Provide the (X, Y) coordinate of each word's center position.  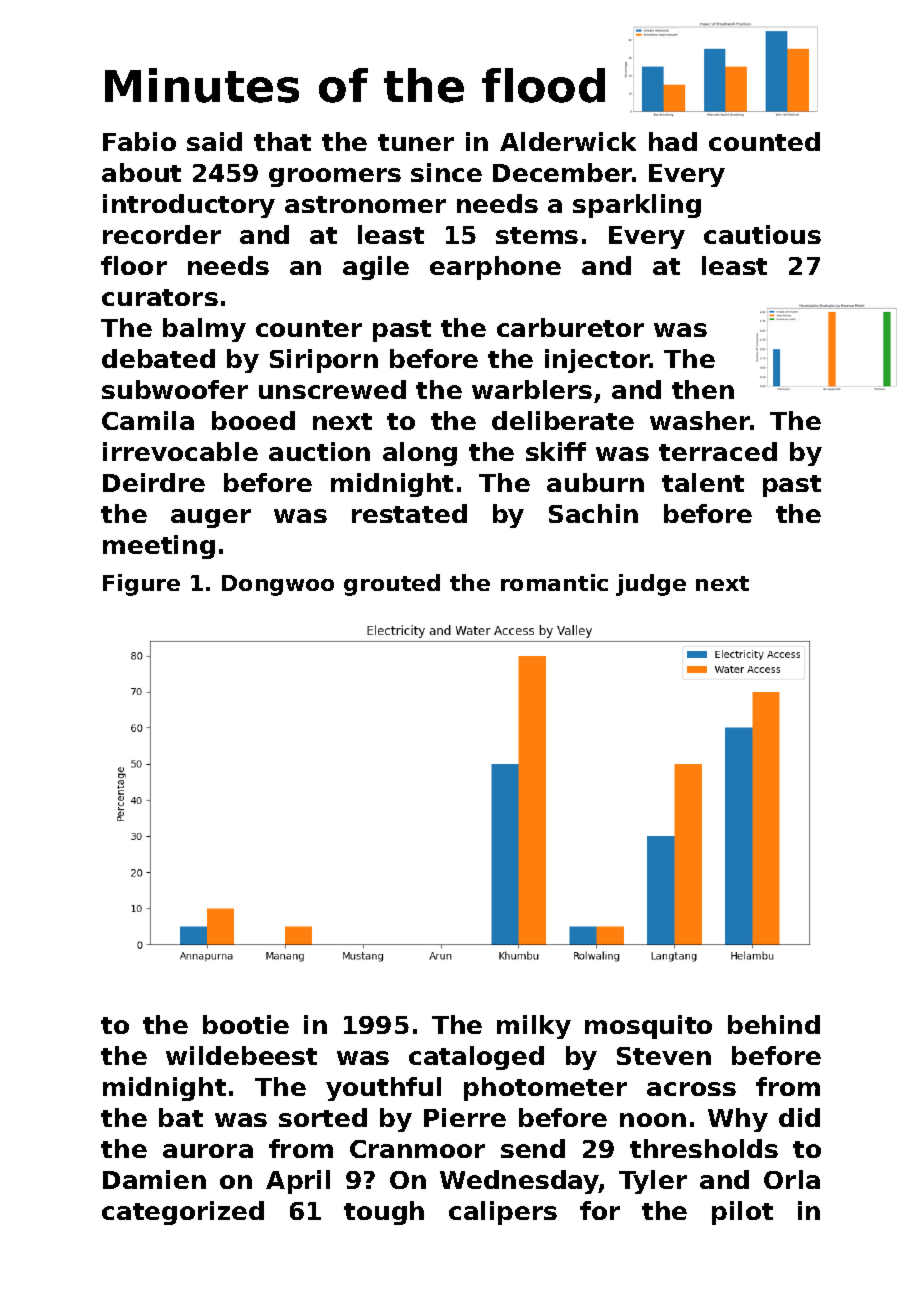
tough (384, 1213)
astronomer (365, 204)
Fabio (139, 141)
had (673, 141)
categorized (183, 1213)
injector (597, 361)
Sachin (593, 513)
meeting (159, 547)
